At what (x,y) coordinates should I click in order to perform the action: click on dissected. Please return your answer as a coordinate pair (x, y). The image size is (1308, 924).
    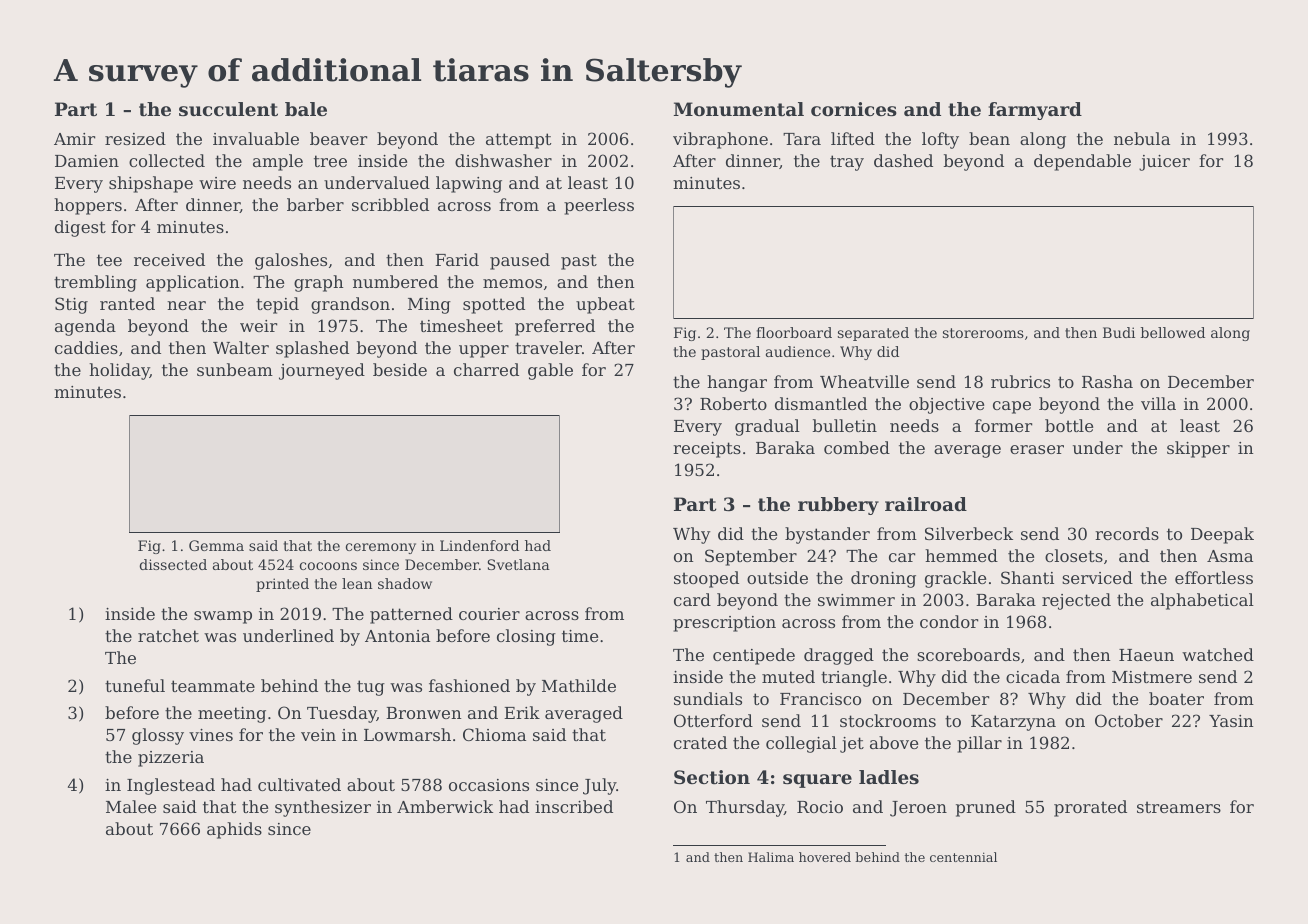
    Looking at the image, I should click on (173, 564).
